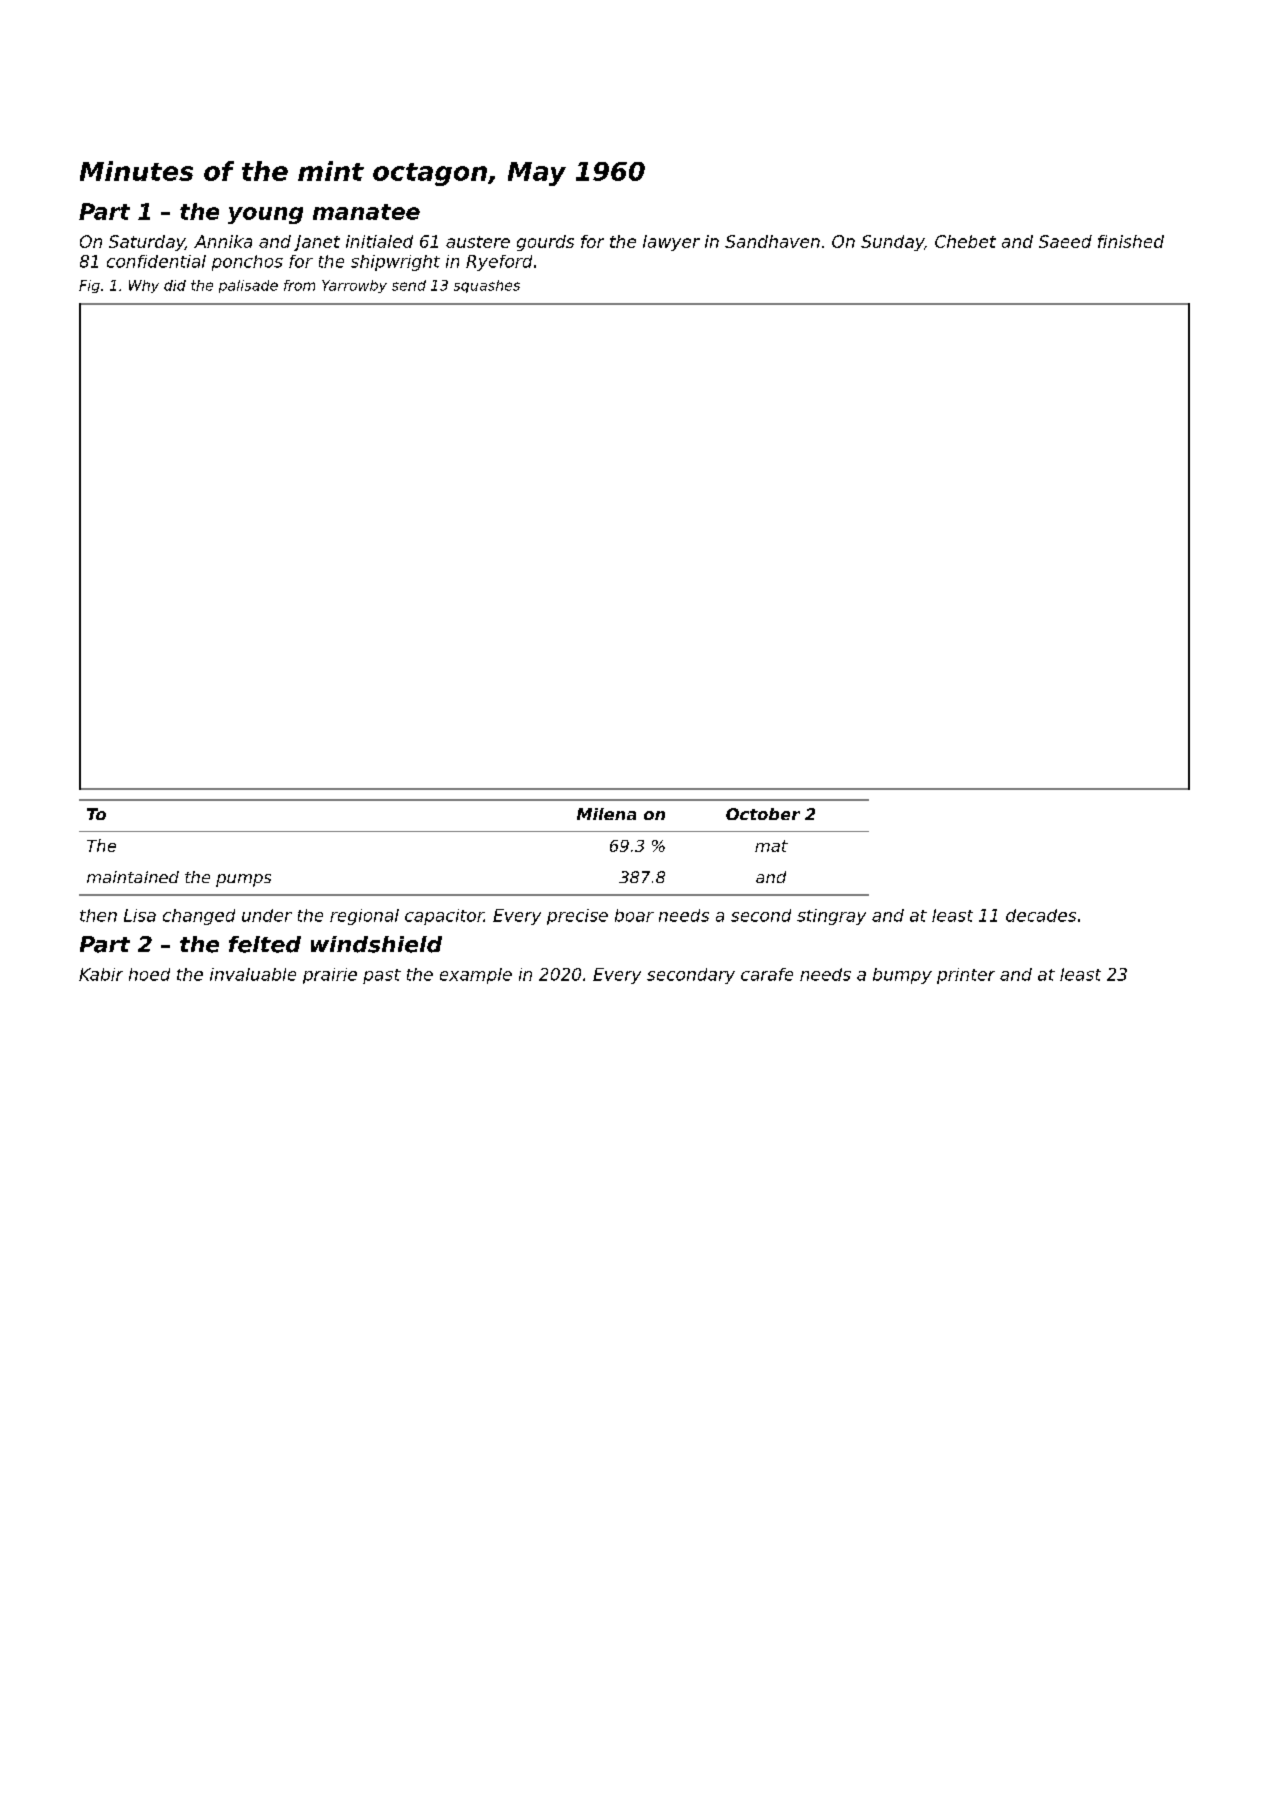 Image resolution: width=1269 pixels, height=1794 pixels. What do you see at coordinates (1041, 915) in the screenshot?
I see `decades` at bounding box center [1041, 915].
